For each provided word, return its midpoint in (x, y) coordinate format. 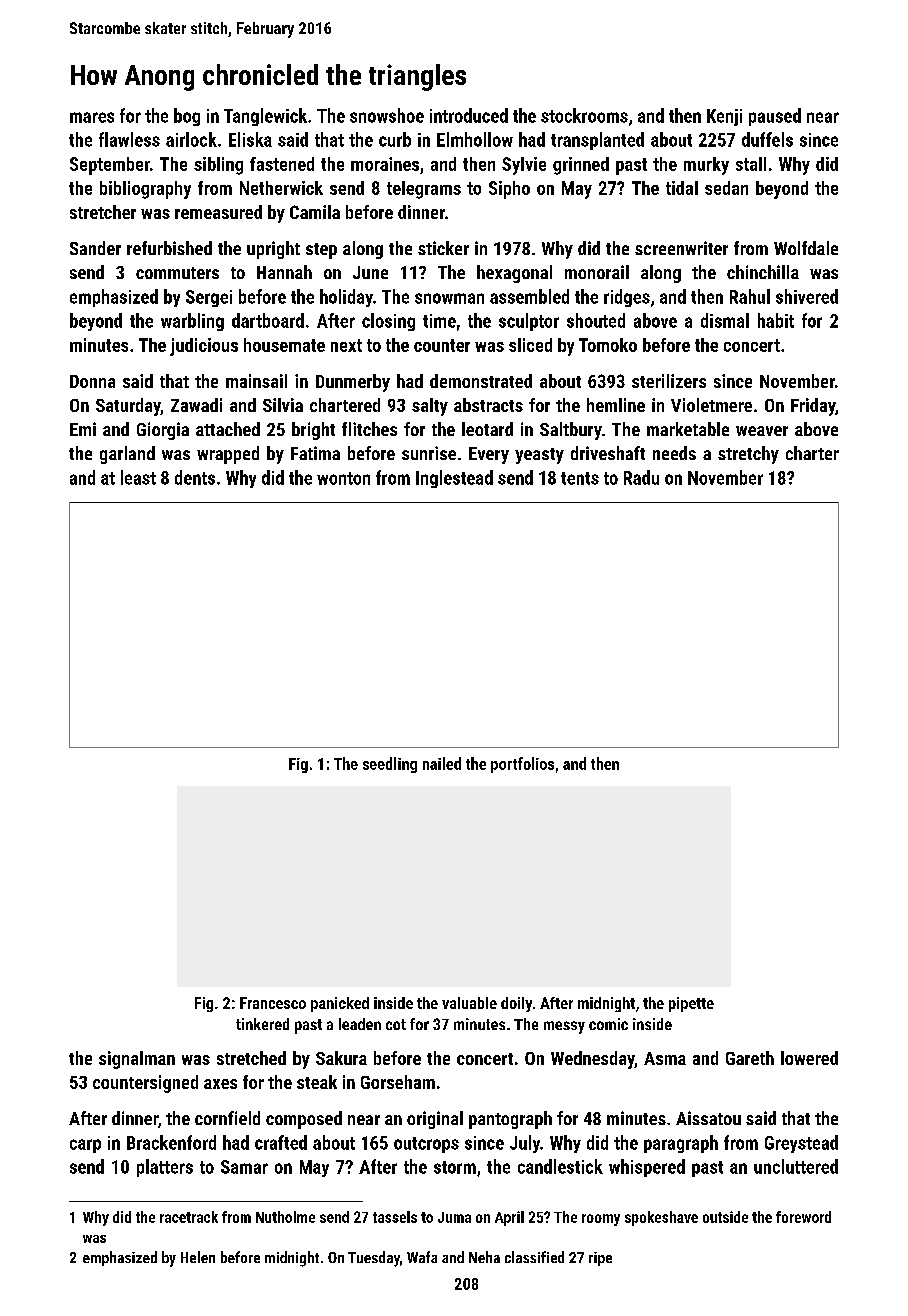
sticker (443, 248)
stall (751, 164)
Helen (198, 1257)
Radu (641, 477)
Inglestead (454, 479)
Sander (95, 248)
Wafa (422, 1257)
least (138, 477)
